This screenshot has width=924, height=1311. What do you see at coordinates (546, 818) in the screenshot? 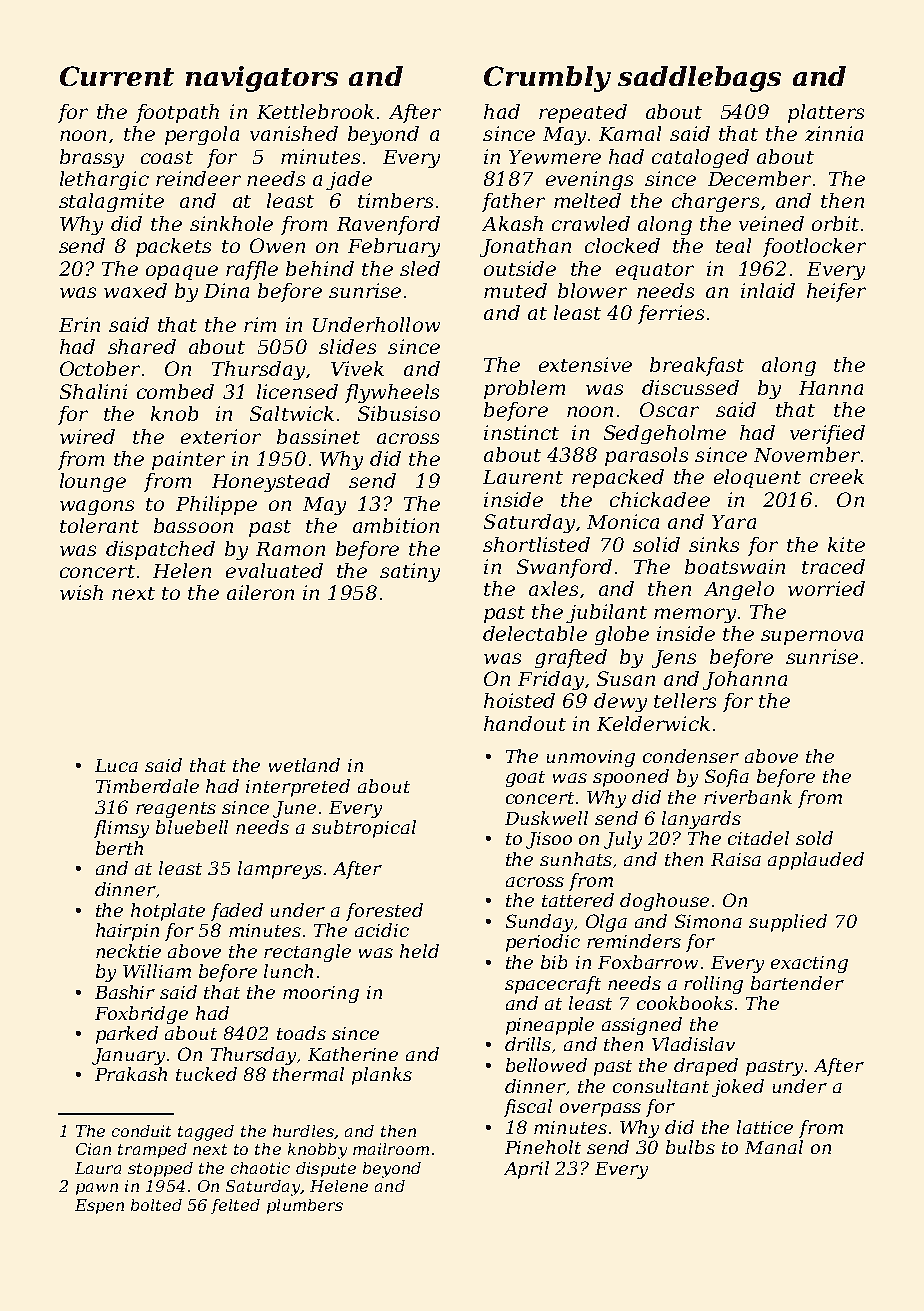
I see `Duskwell` at bounding box center [546, 818].
